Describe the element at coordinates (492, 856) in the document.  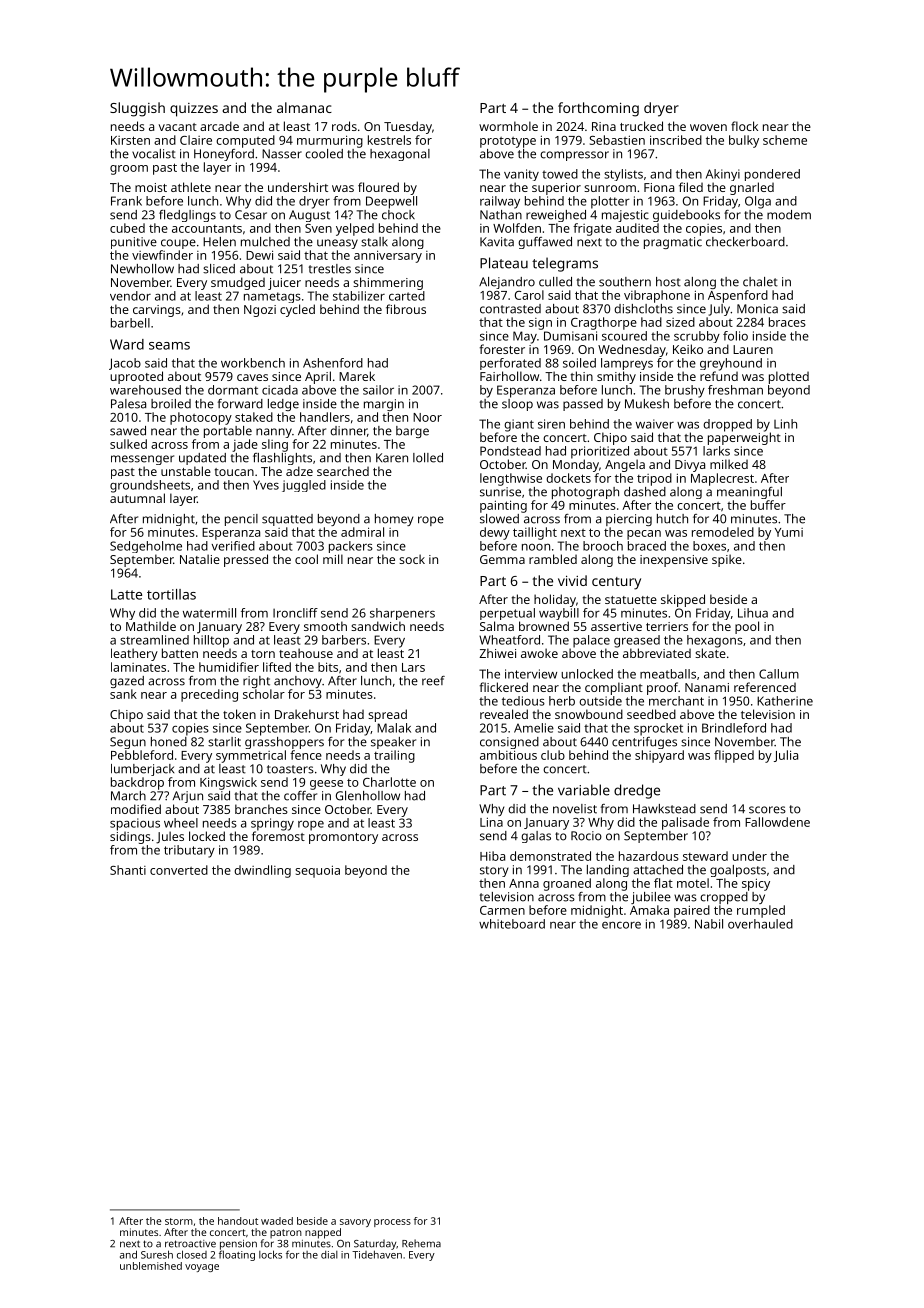
I see `Hiba` at that location.
